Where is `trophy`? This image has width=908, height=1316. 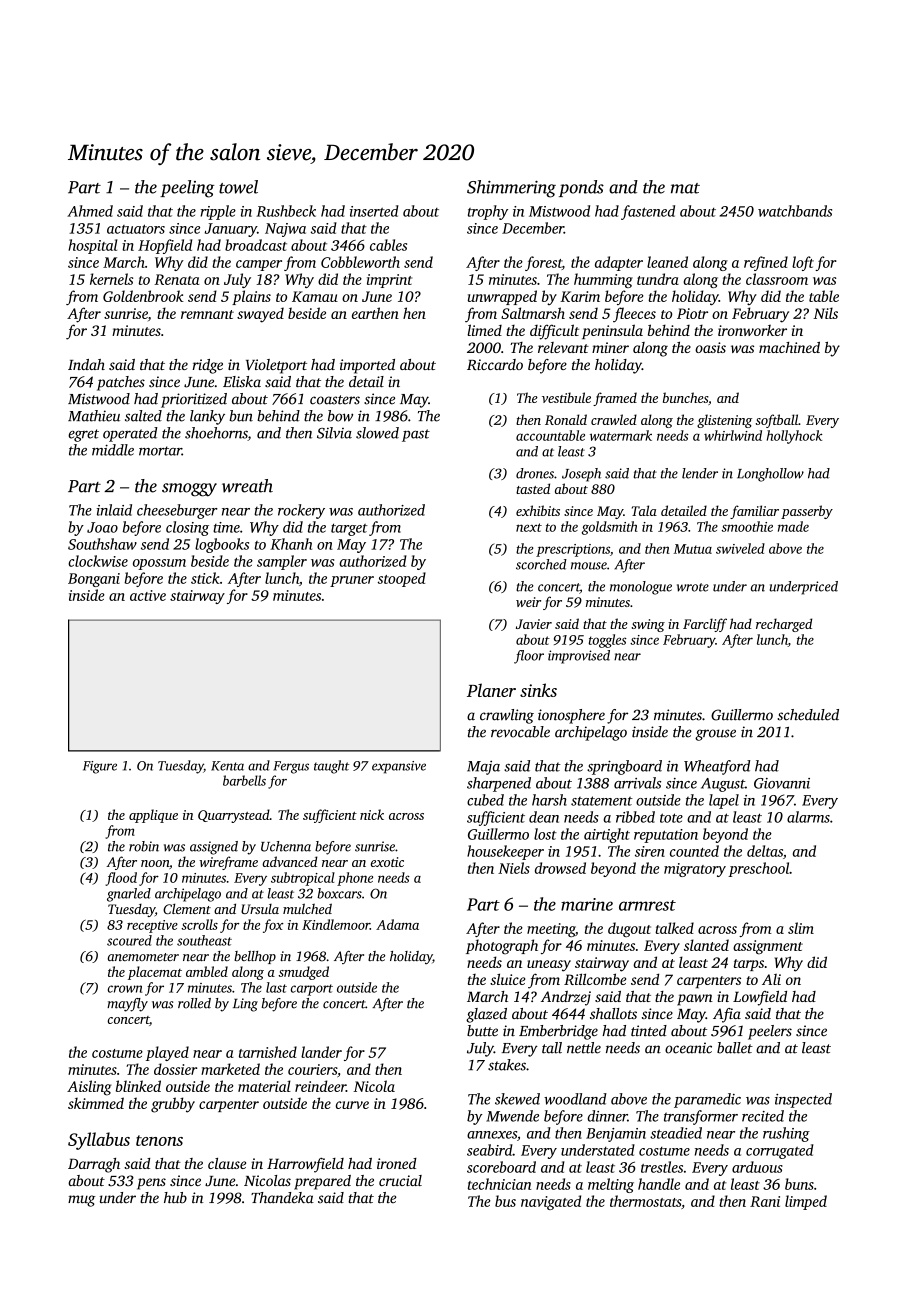 trophy is located at coordinates (488, 212).
